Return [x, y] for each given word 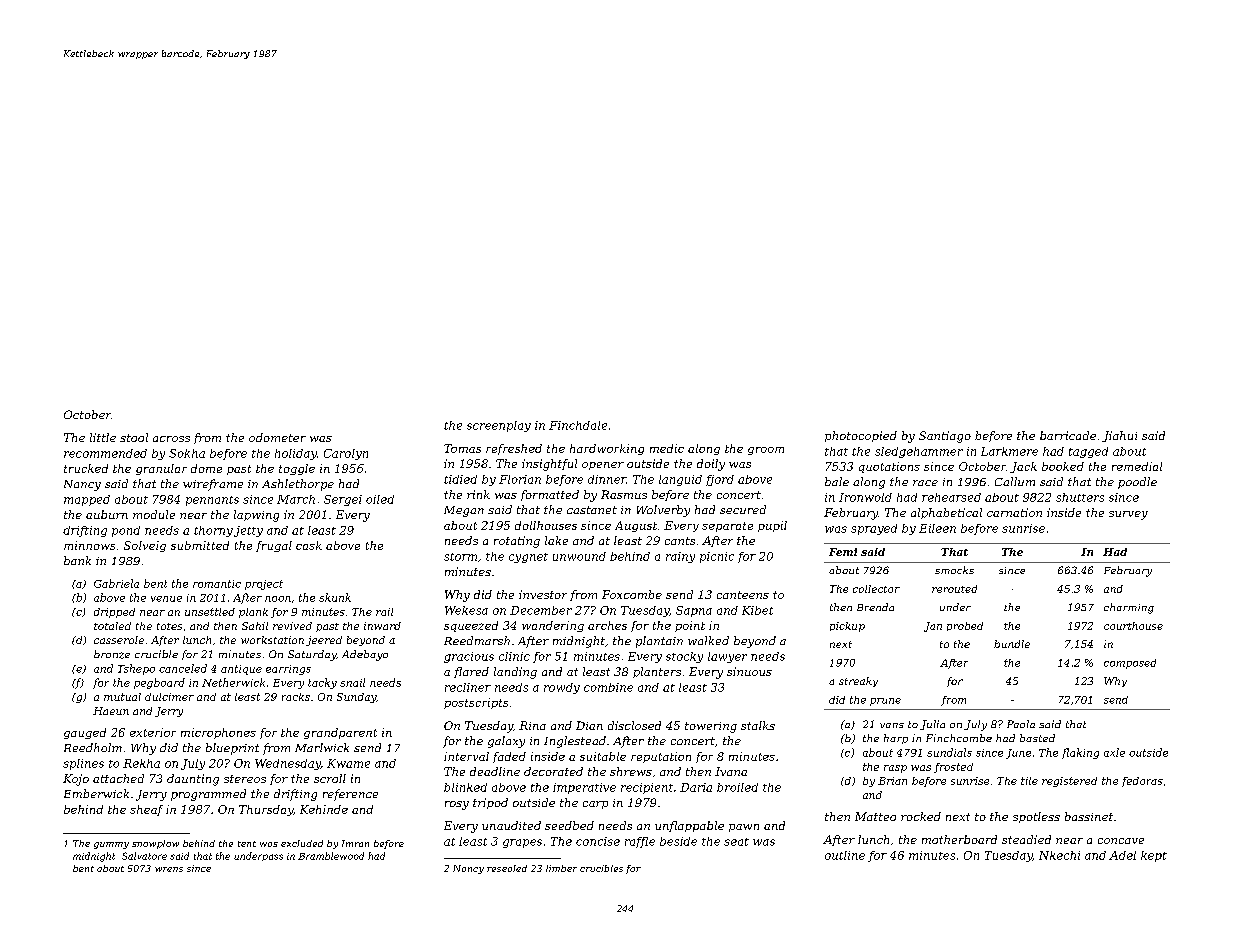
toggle [297, 469]
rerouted [954, 589]
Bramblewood [331, 856]
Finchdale [578, 425]
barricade [1068, 435]
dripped [114, 613]
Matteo [875, 816]
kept [1154, 856]
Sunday [356, 698]
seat [736, 842]
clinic [514, 656]
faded [509, 757]
